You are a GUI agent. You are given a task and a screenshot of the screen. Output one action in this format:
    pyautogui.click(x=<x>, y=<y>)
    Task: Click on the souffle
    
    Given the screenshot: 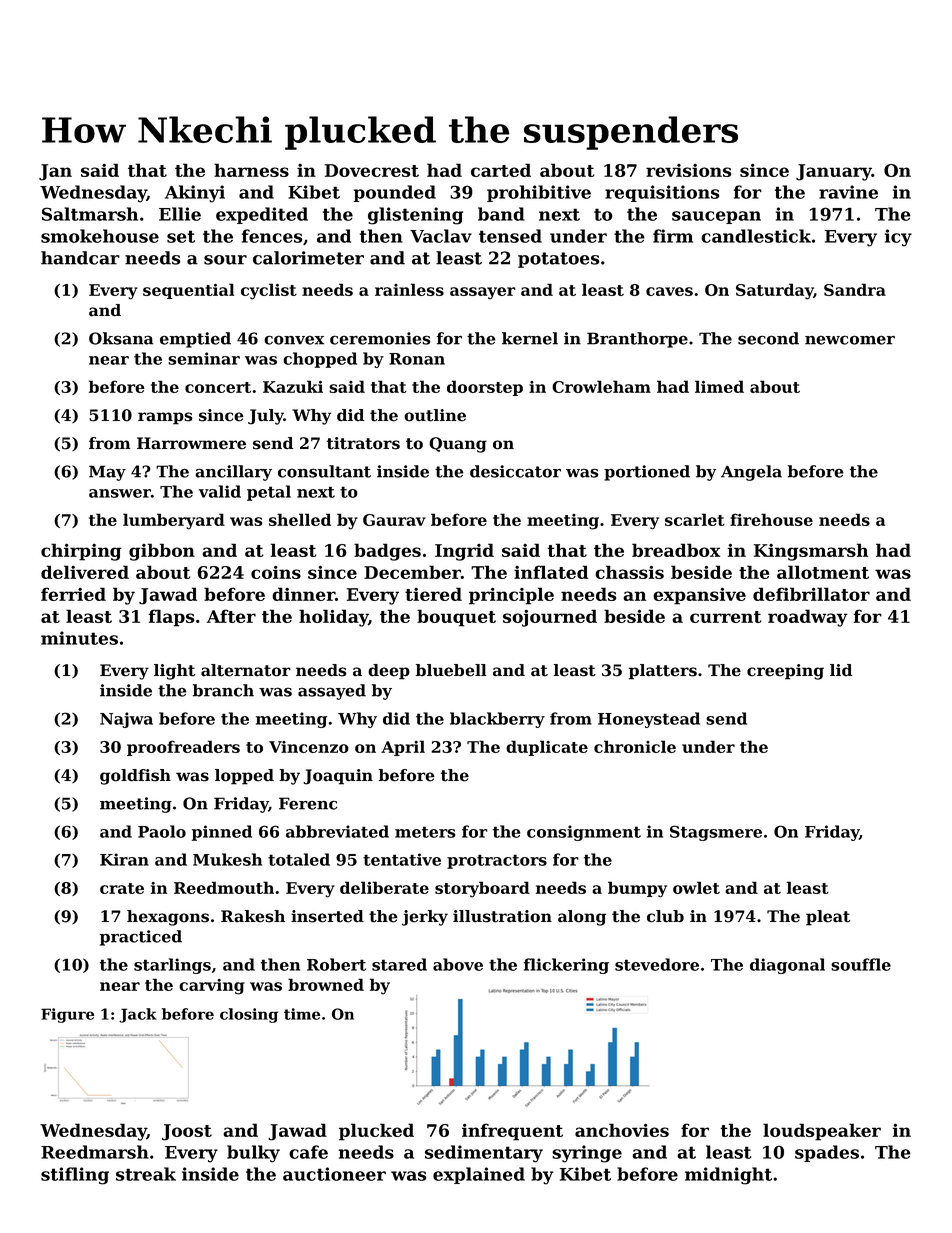 What is the action you would take?
    pyautogui.click(x=861, y=964)
